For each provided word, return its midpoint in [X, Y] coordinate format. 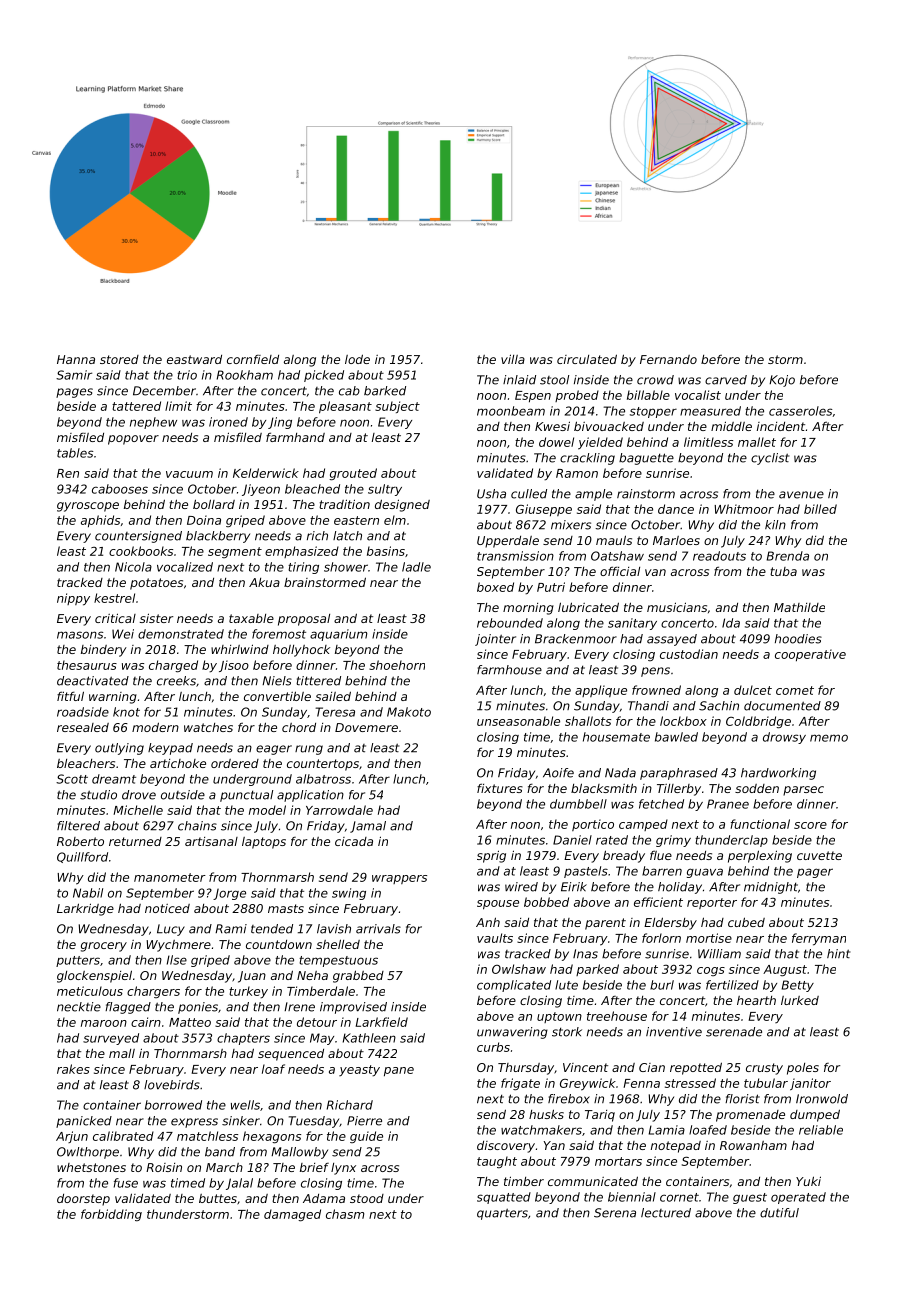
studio [98, 795]
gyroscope [88, 507]
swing [349, 894]
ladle [416, 567]
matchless [207, 1136]
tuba [783, 571]
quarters [502, 1214]
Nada [620, 773]
